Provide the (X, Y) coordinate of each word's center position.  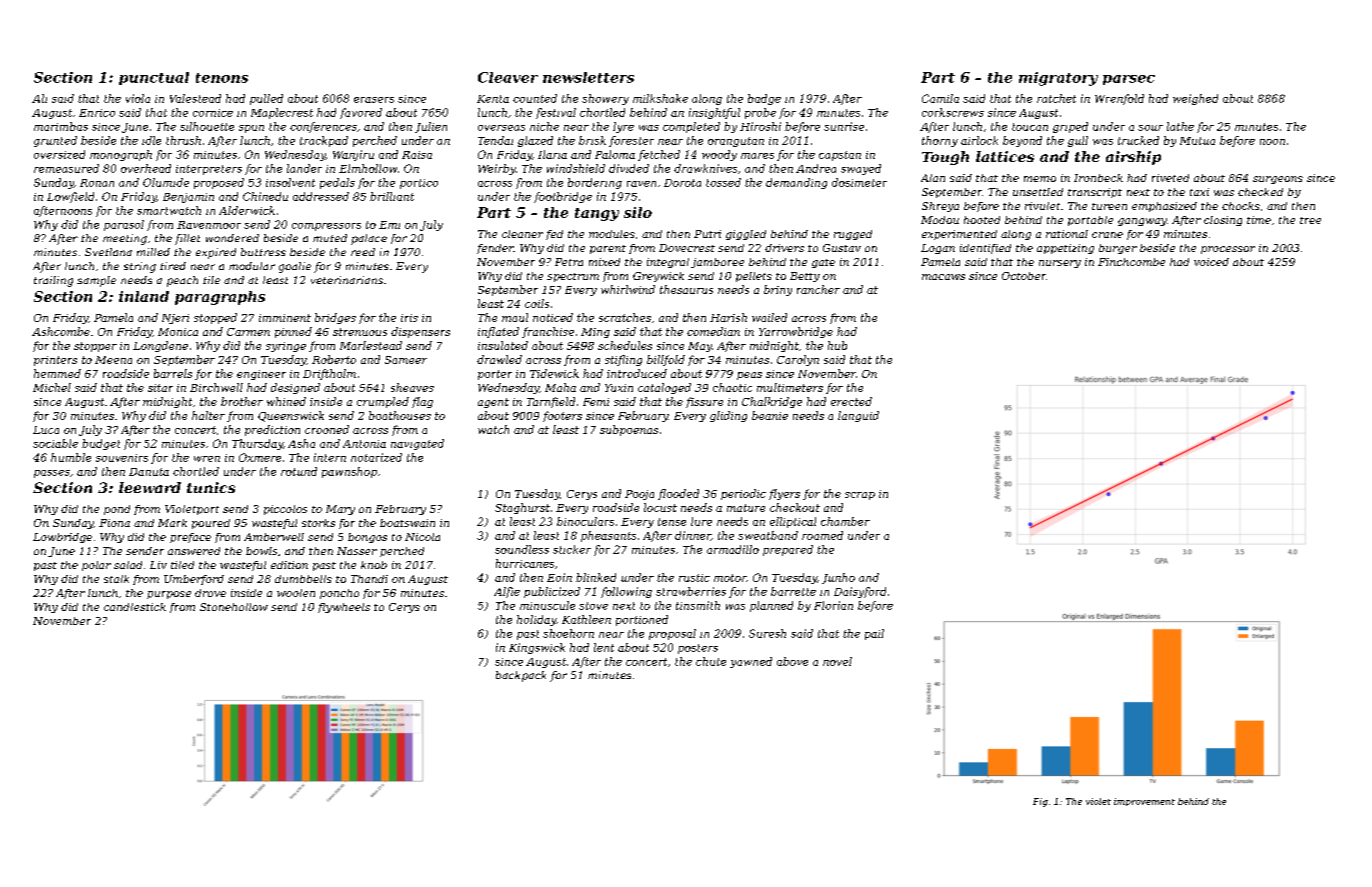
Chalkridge (772, 402)
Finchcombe (1131, 262)
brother (242, 401)
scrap (860, 496)
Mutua (1197, 141)
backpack (521, 676)
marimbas (61, 126)
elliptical (793, 522)
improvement (1144, 802)
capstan (840, 156)
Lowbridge (62, 538)
